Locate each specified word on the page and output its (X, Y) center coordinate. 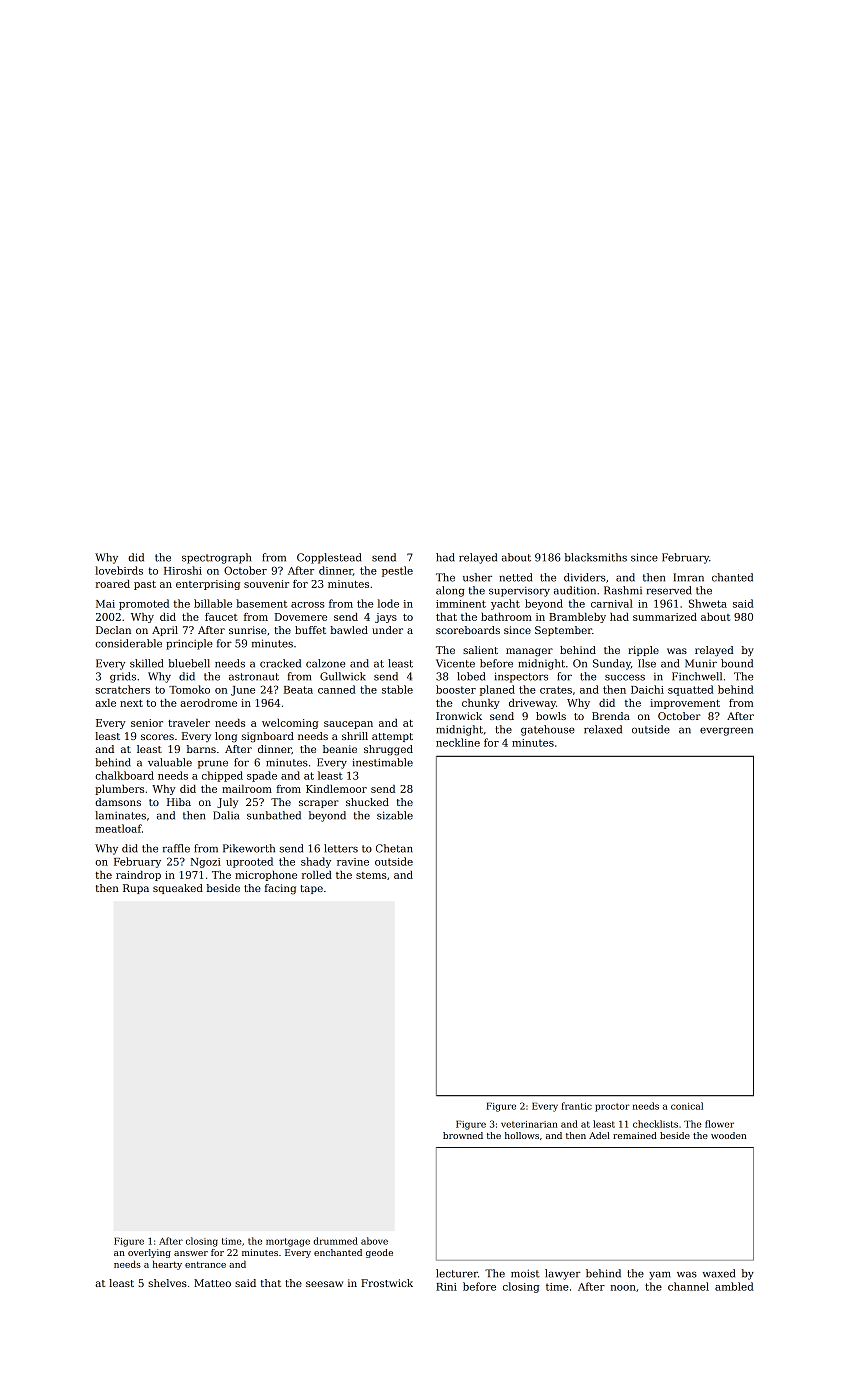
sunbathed (274, 815)
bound (737, 663)
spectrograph (216, 558)
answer (191, 1253)
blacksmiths (596, 557)
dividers (585, 577)
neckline (458, 742)
